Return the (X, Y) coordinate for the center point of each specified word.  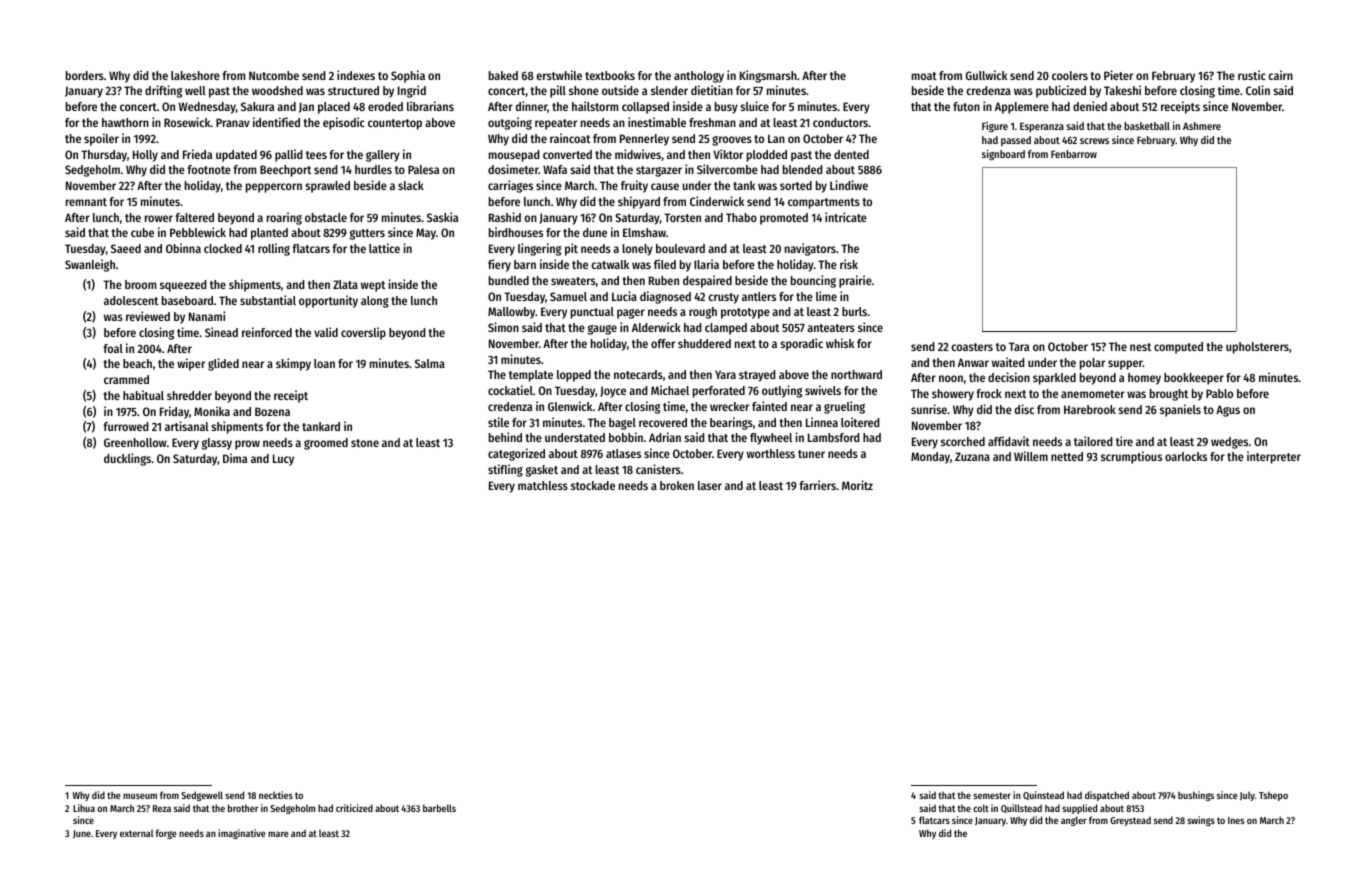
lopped (574, 376)
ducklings (127, 459)
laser (710, 485)
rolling (274, 249)
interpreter (1274, 457)
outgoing (510, 123)
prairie (855, 281)
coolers (1070, 75)
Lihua (84, 808)
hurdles (373, 169)
